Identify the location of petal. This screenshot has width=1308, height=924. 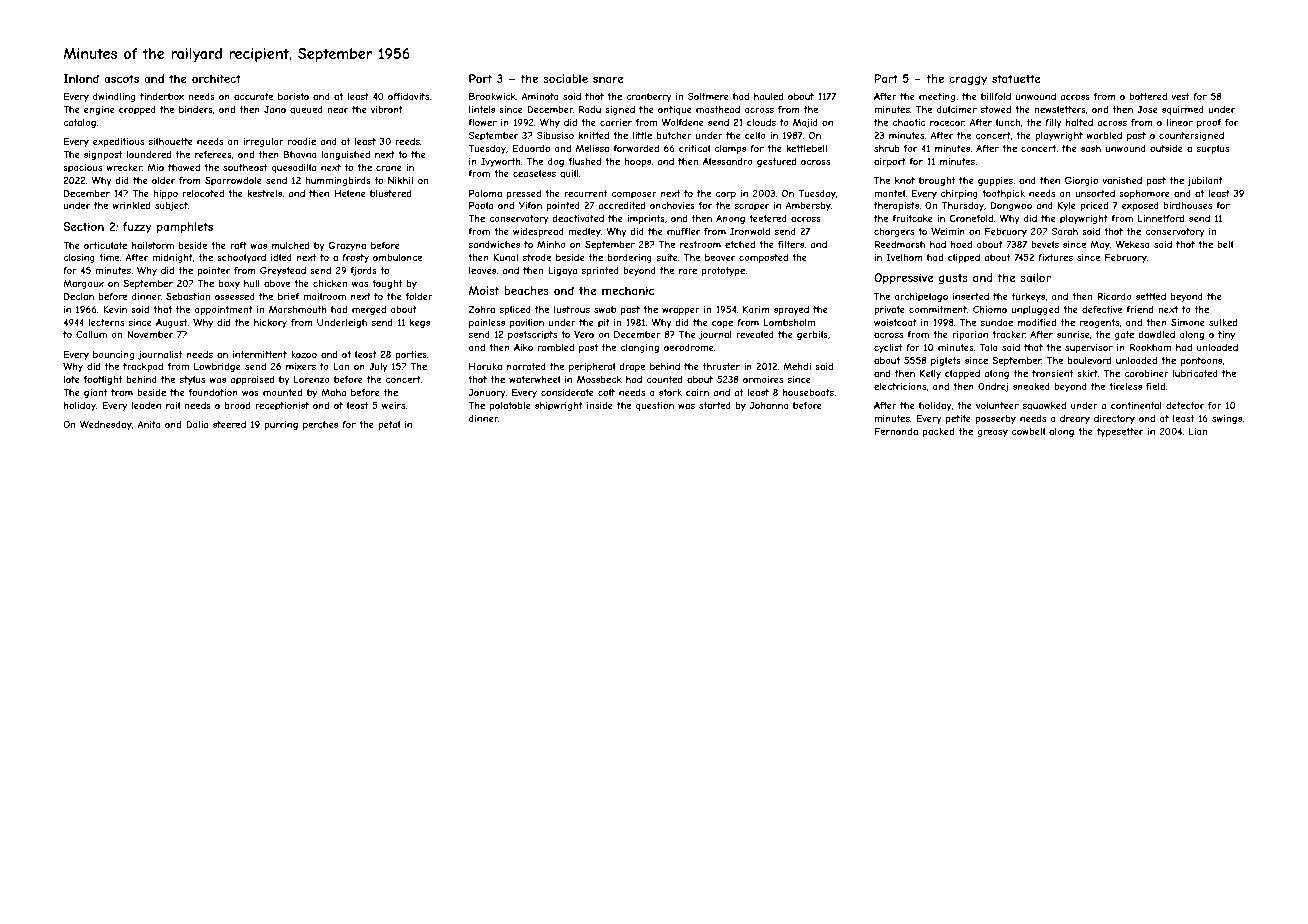
(389, 425).
